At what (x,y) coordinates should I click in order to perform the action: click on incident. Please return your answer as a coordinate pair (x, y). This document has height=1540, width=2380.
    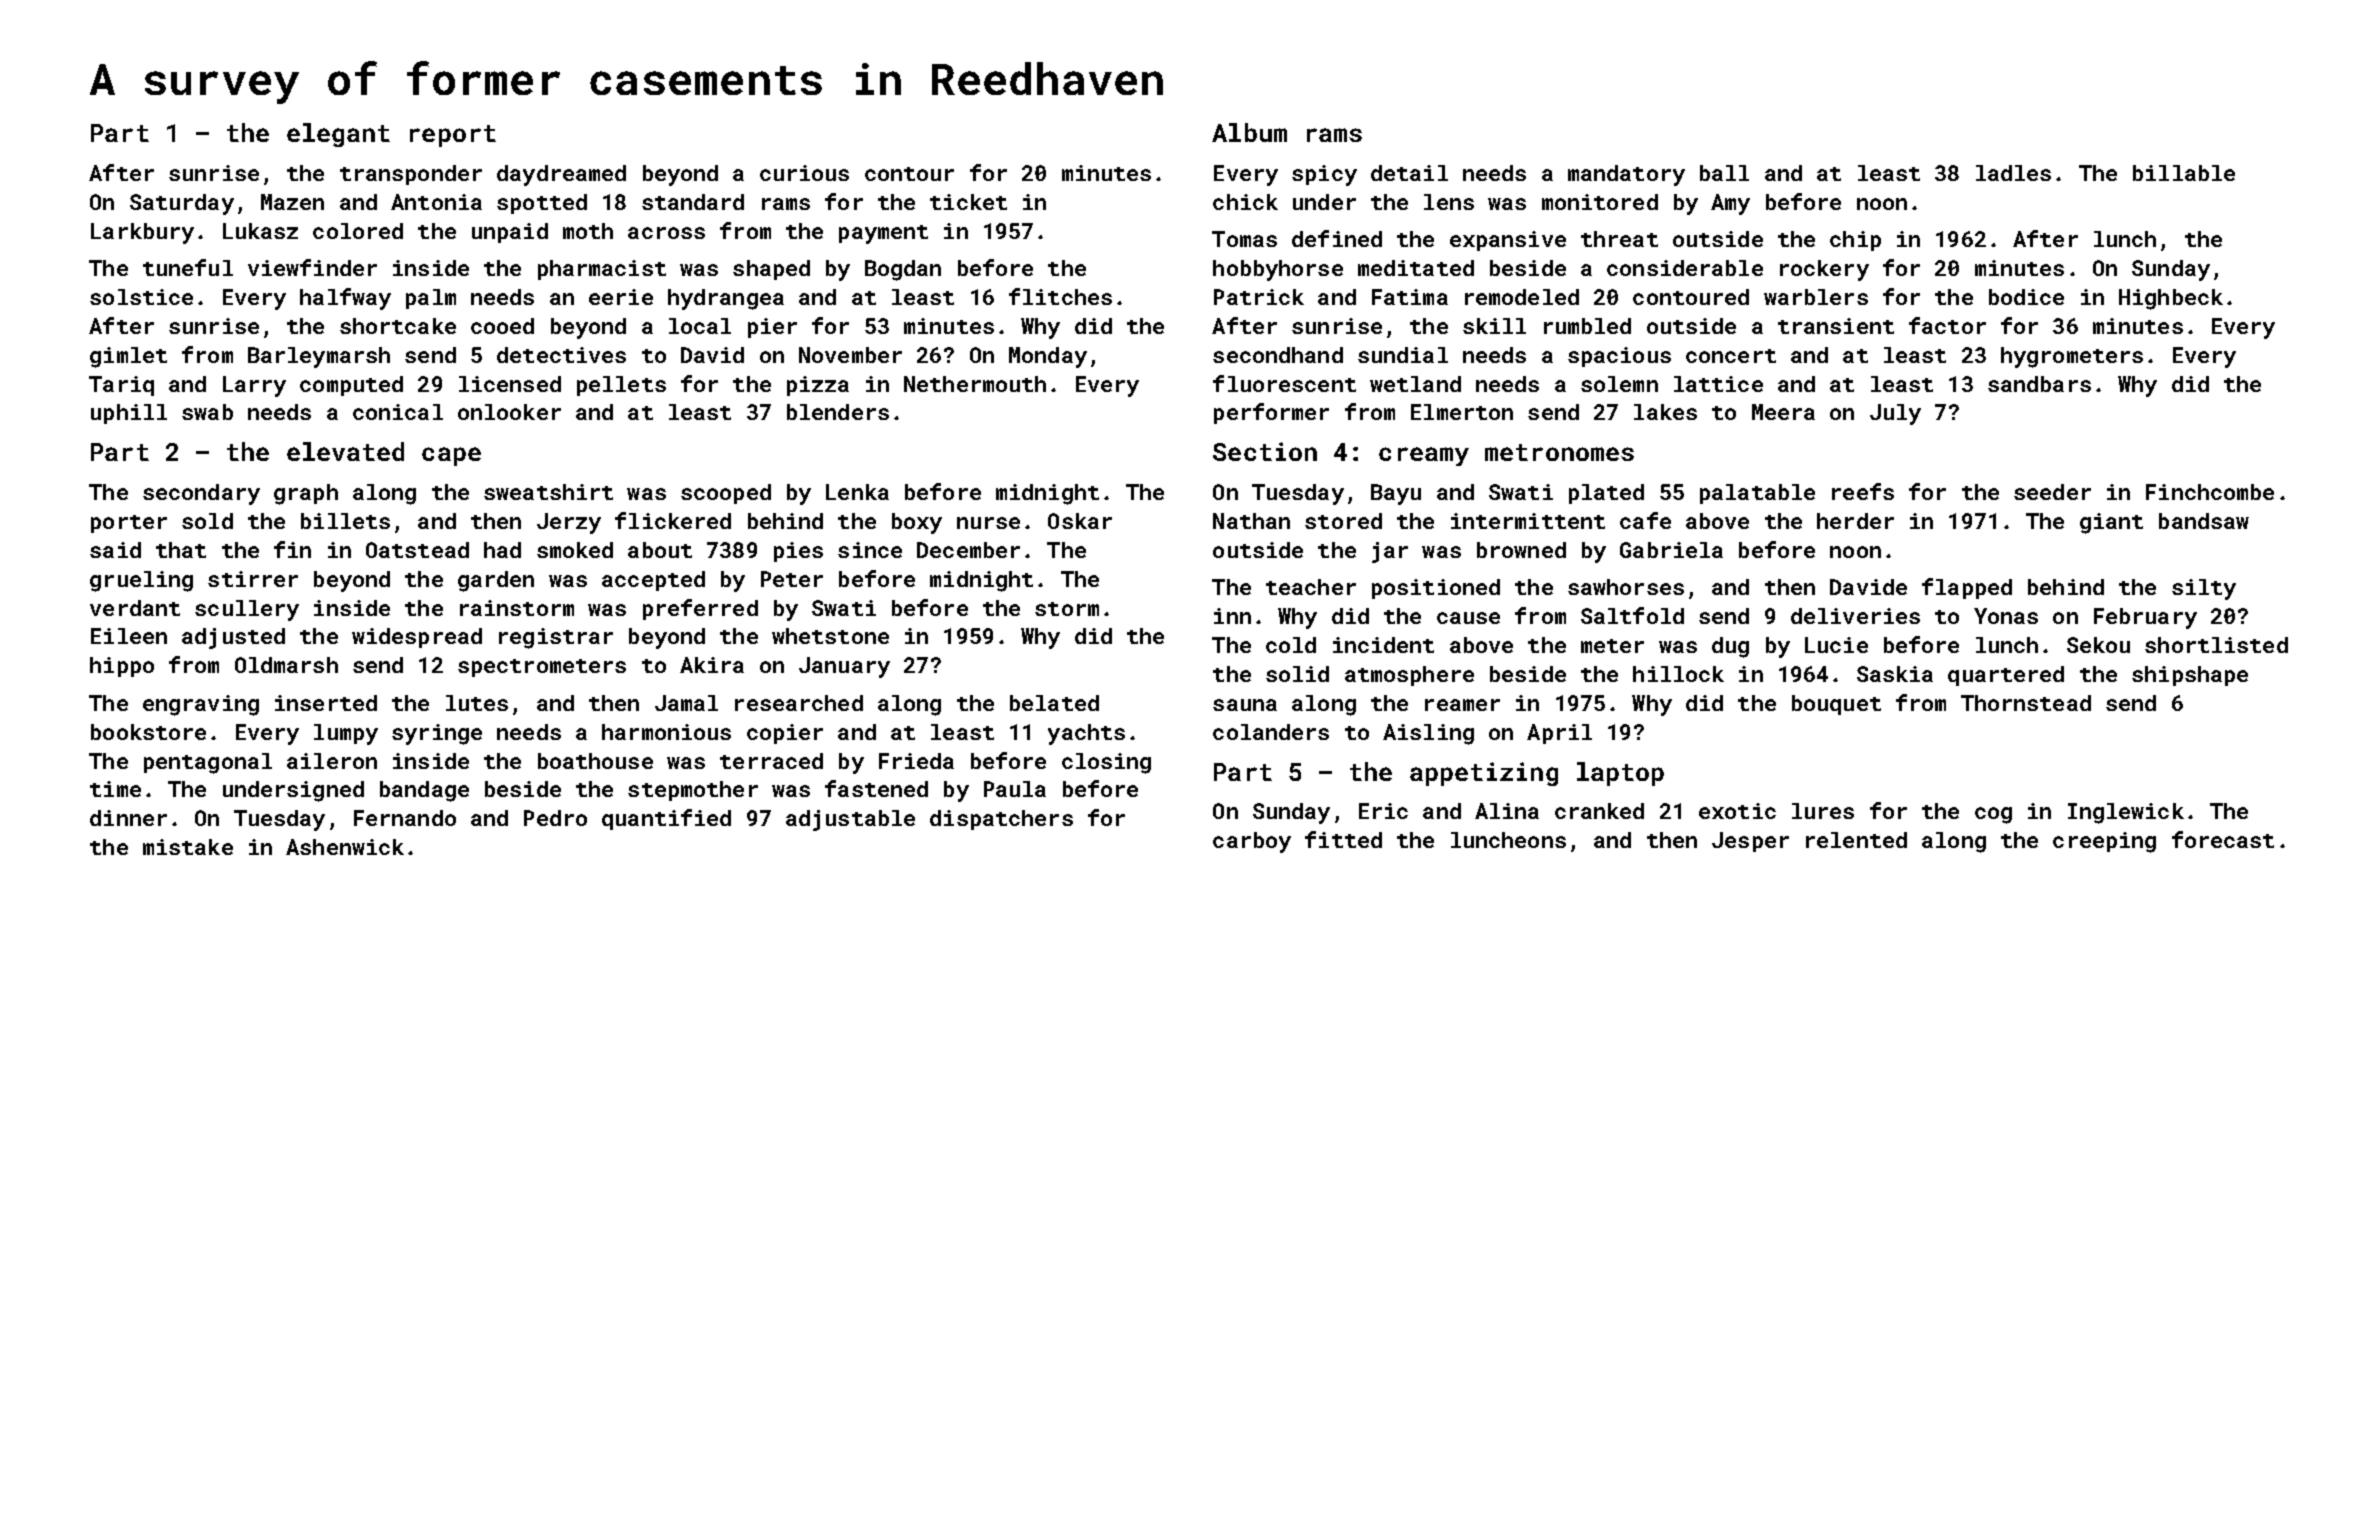
    Looking at the image, I should click on (1383, 645).
